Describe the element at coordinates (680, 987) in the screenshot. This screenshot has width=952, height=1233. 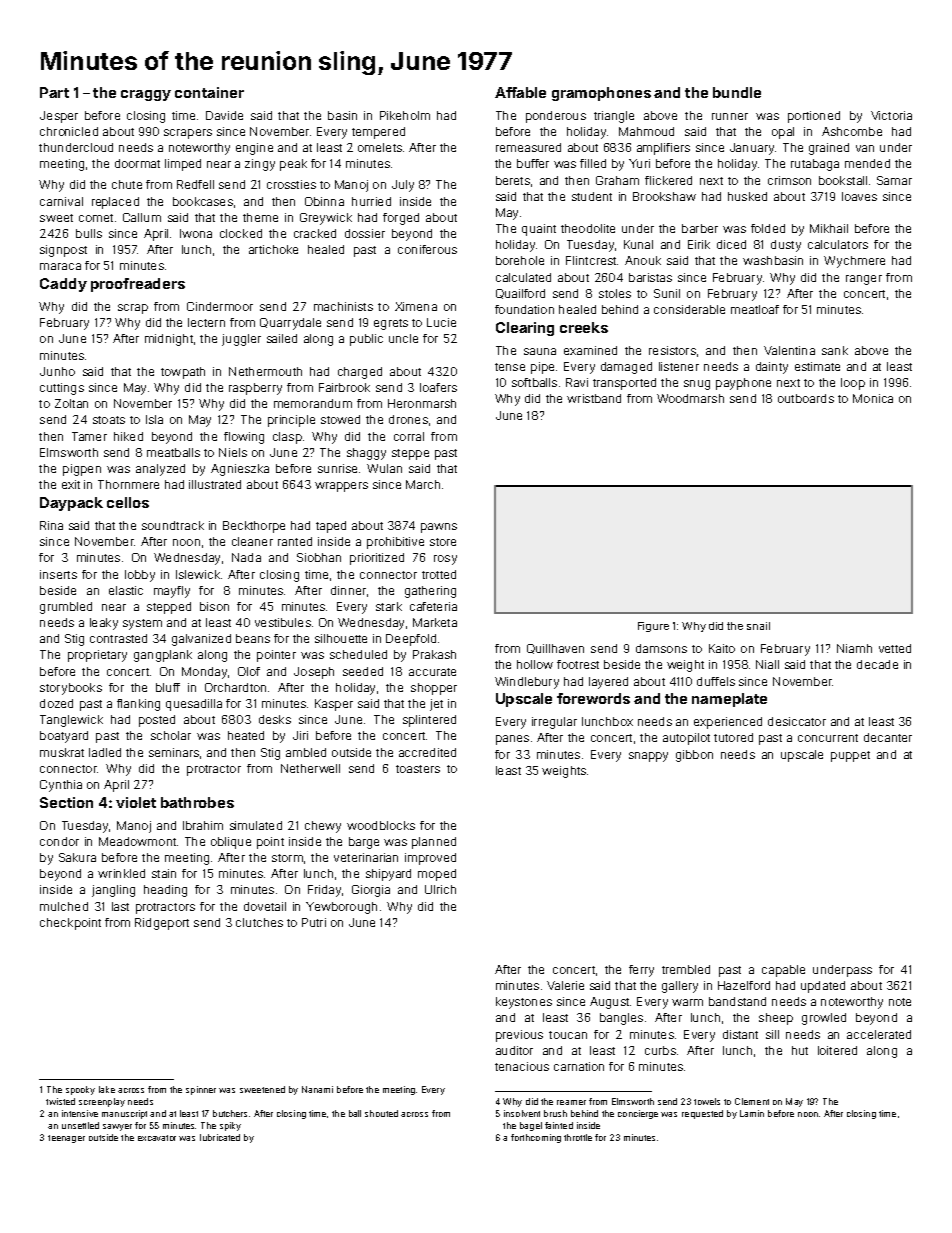
I see `gallery` at that location.
